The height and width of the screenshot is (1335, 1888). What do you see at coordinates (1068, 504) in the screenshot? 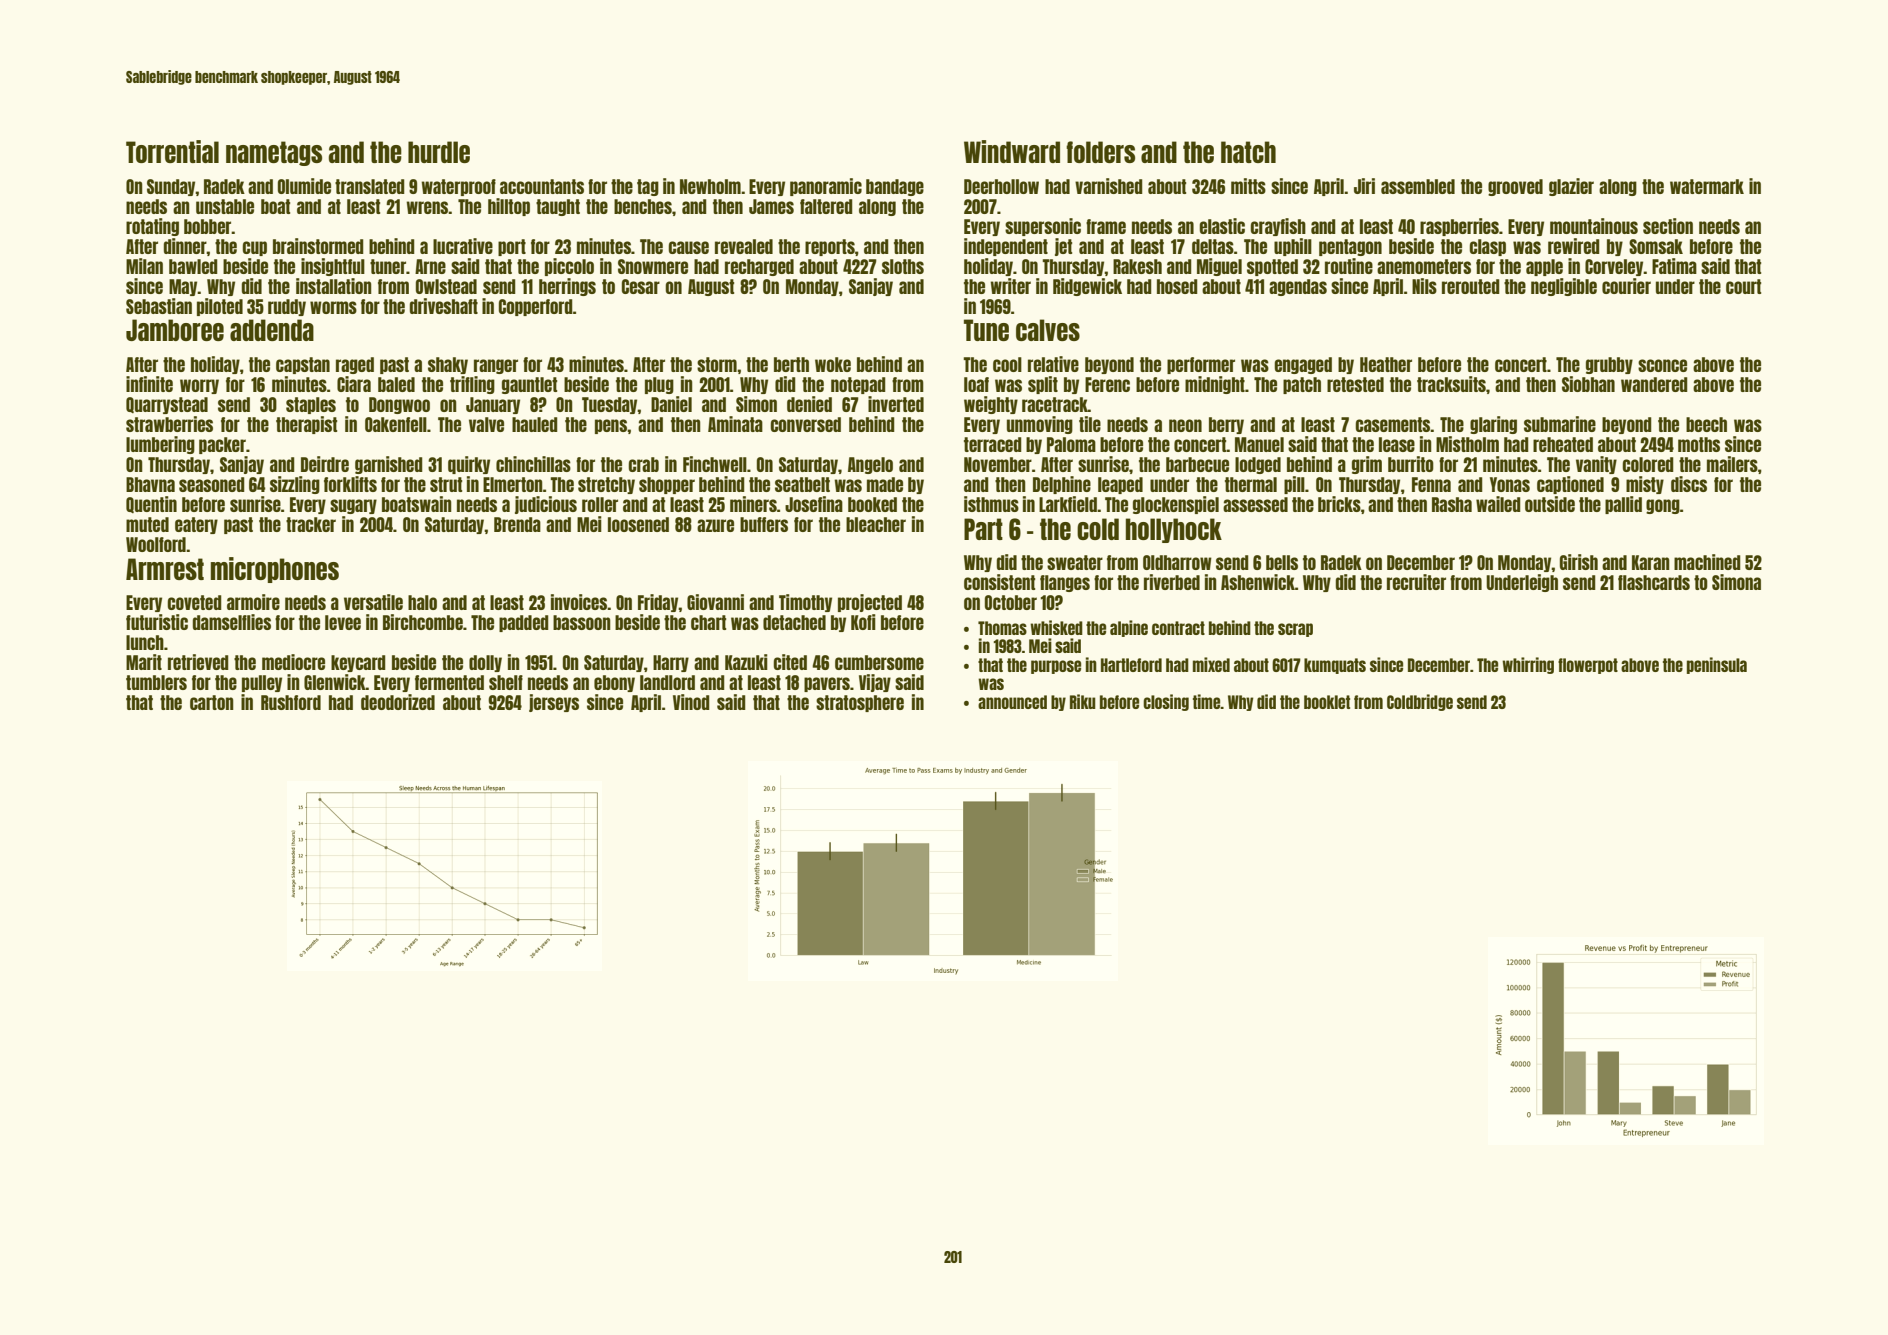
I see `Larkfield` at bounding box center [1068, 504].
